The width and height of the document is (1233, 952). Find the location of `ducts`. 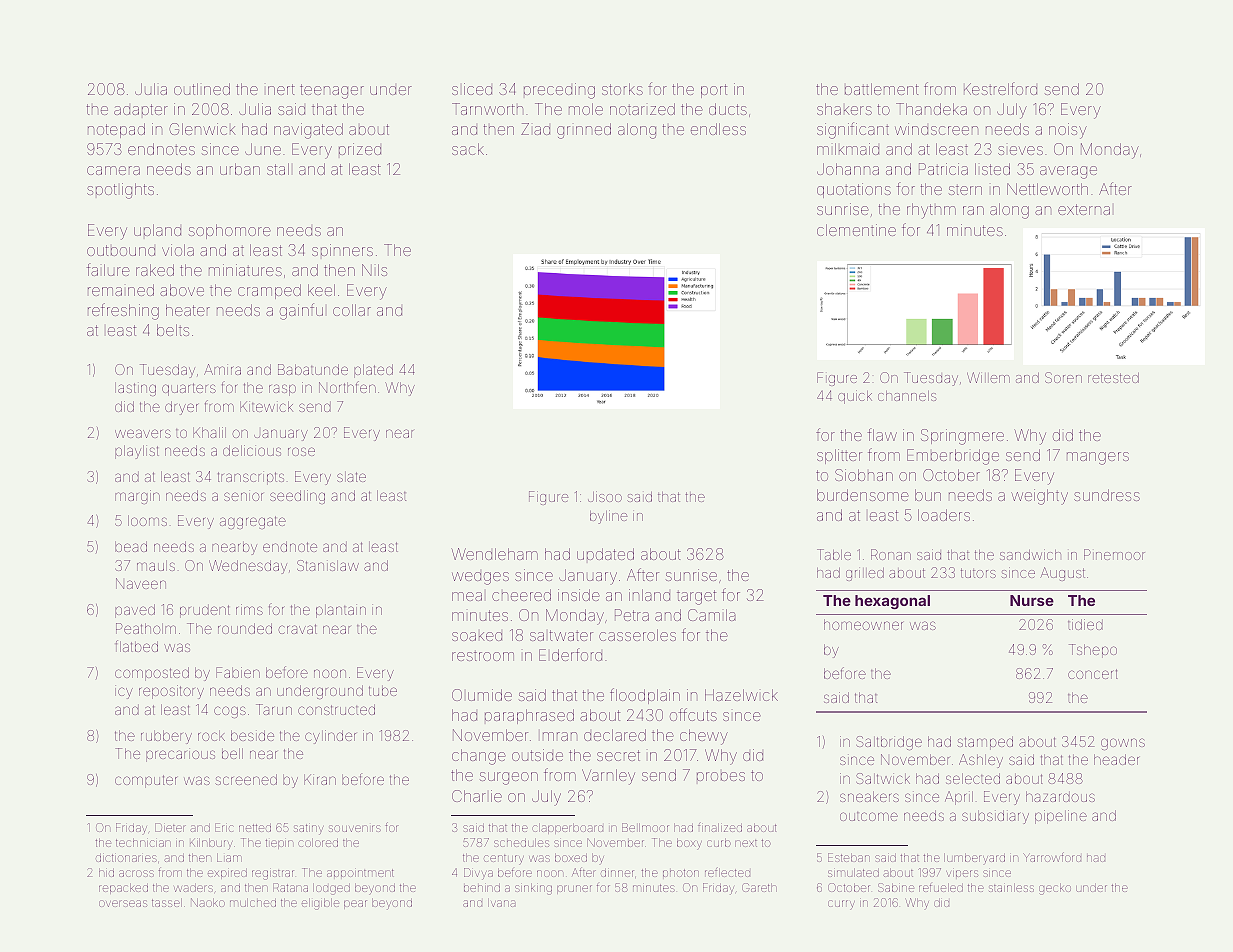

ducts is located at coordinates (728, 109).
